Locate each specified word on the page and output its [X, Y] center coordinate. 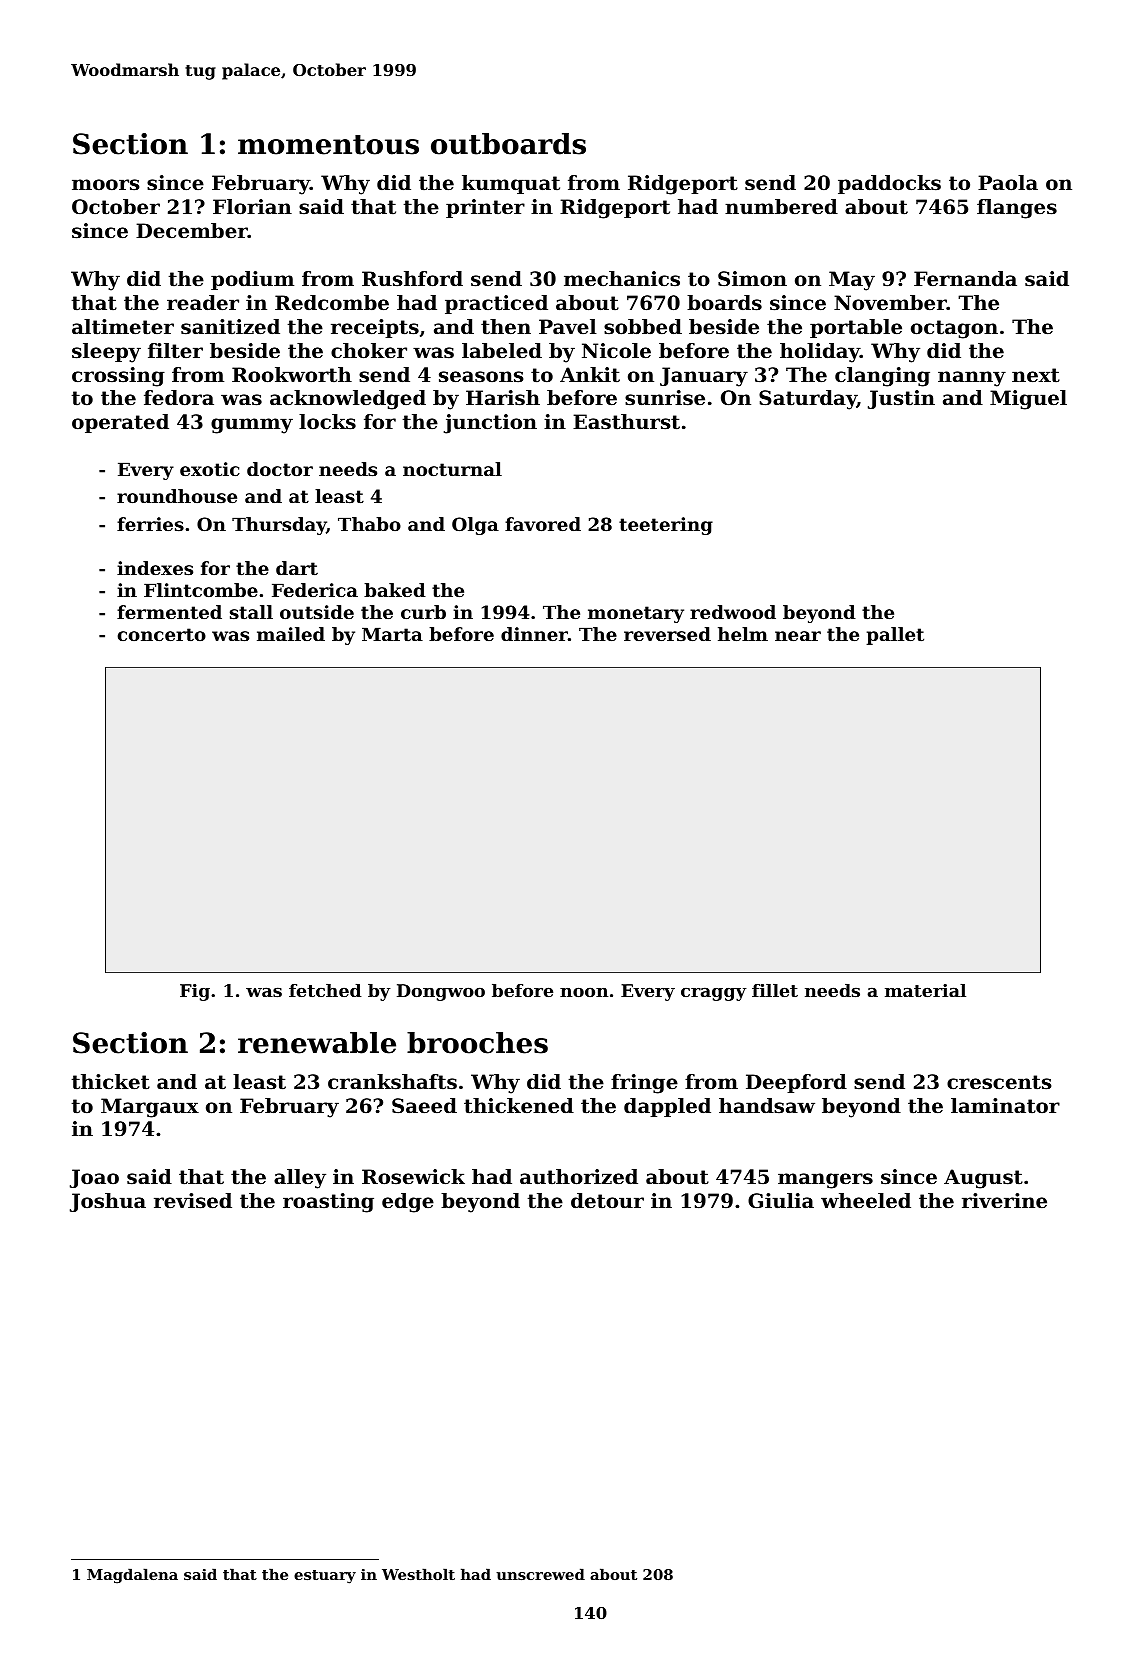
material [925, 990]
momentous [328, 145]
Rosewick [413, 1177]
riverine [1004, 1201]
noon [584, 992]
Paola [1008, 183]
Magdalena [132, 1575]
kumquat [511, 184]
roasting [328, 1203]
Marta [392, 634]
